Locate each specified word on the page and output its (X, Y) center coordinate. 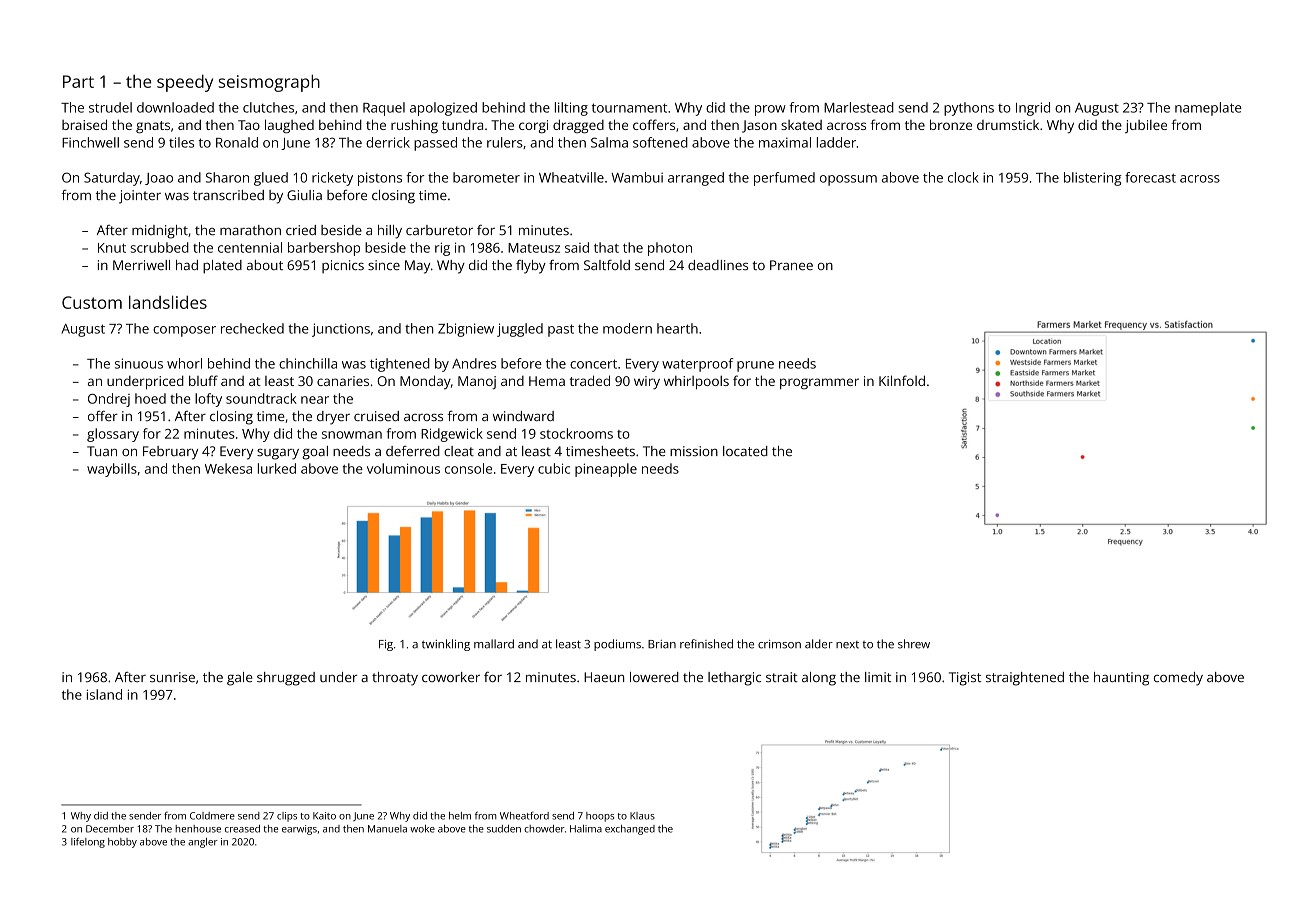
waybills (112, 470)
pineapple (606, 470)
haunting (1121, 679)
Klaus (642, 816)
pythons (969, 109)
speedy (185, 83)
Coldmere (212, 816)
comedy (1178, 679)
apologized (443, 109)
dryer (333, 418)
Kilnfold (902, 380)
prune (755, 366)
